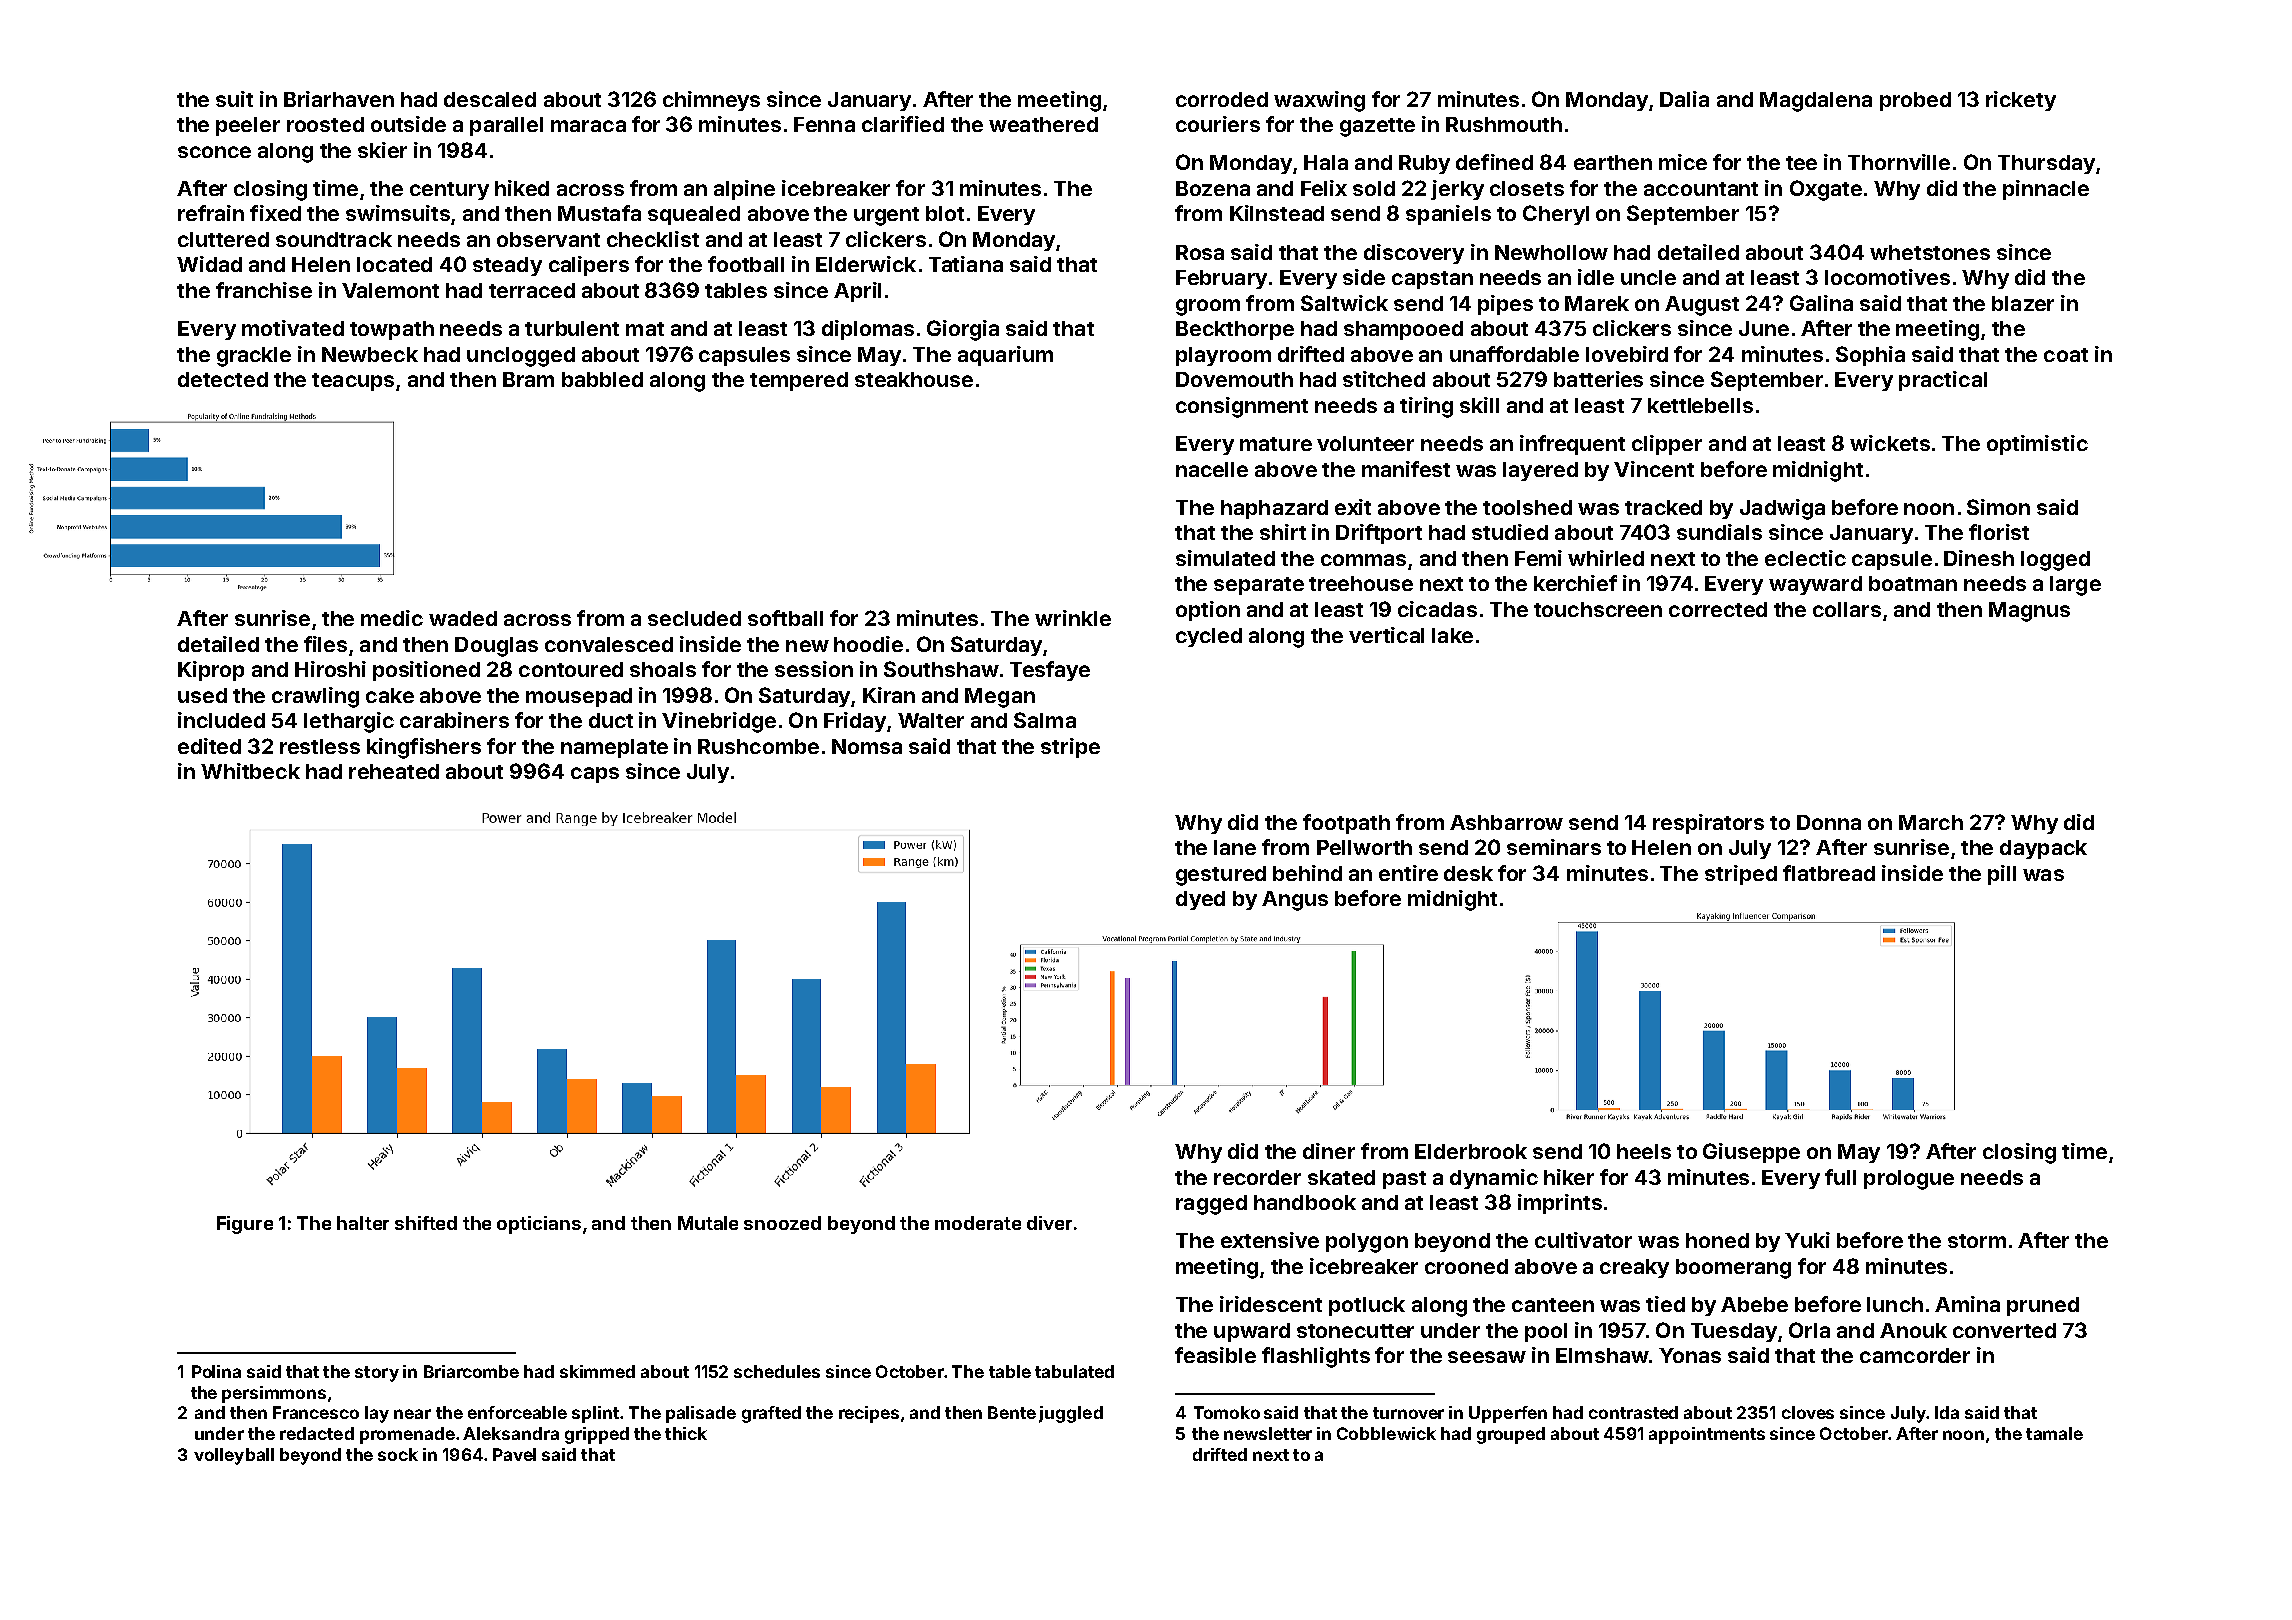 This document has width=2292, height=1620. Describe the element at coordinates (463, 618) in the document. I see `waded` at that location.
